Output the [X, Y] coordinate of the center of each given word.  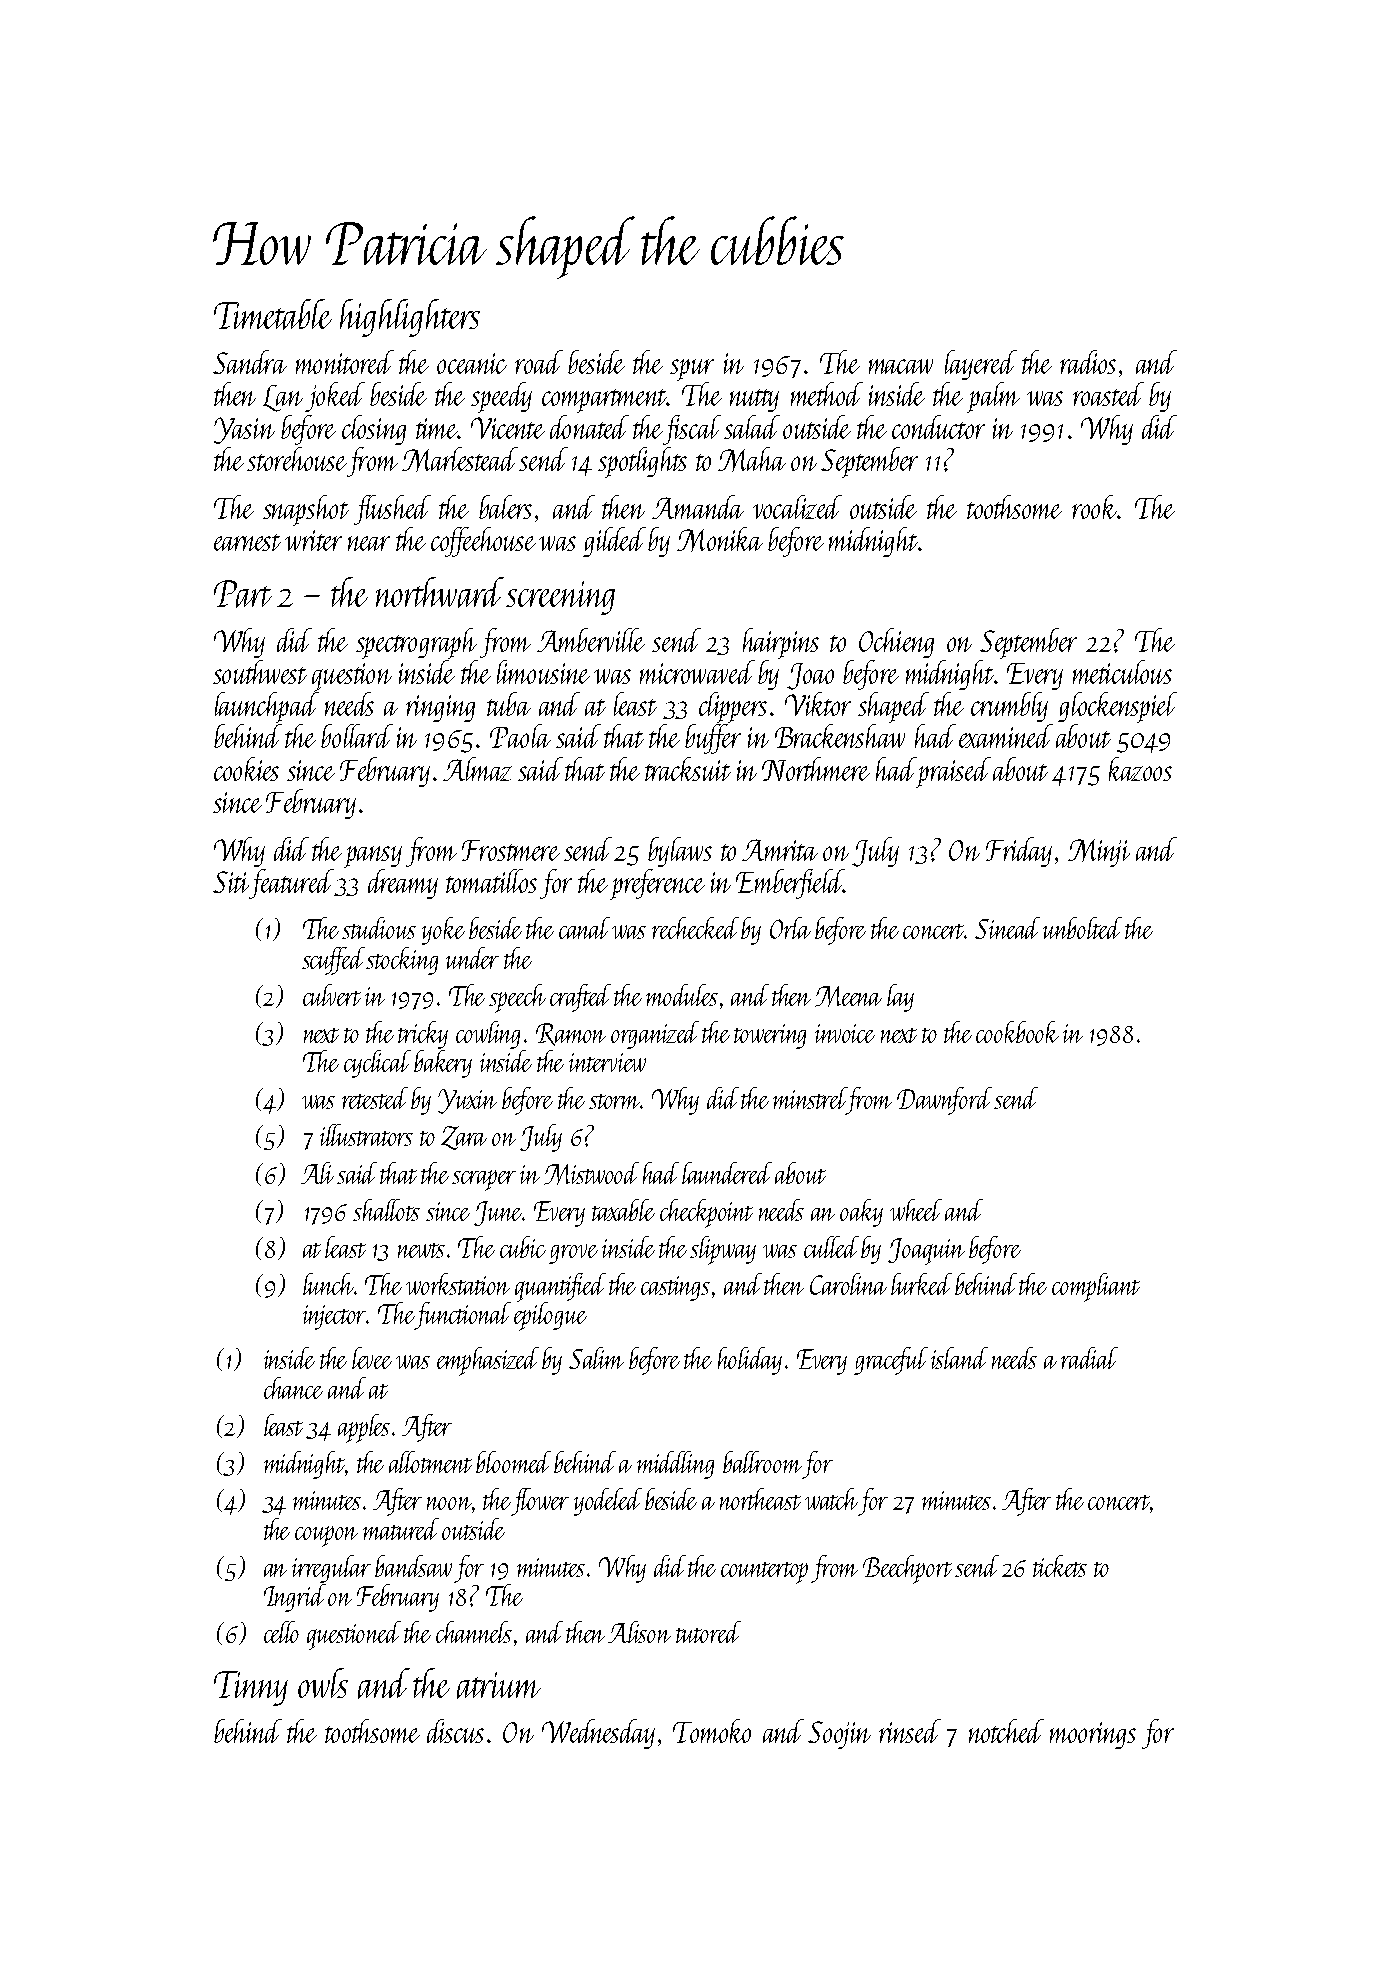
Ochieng [896, 643]
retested [375, 1098]
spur [692, 370]
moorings [1093, 1735]
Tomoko [712, 1731]
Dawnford [944, 1101]
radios [1088, 362]
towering [770, 1036]
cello [281, 1632]
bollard [357, 736]
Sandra [250, 362]
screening [560, 598]
